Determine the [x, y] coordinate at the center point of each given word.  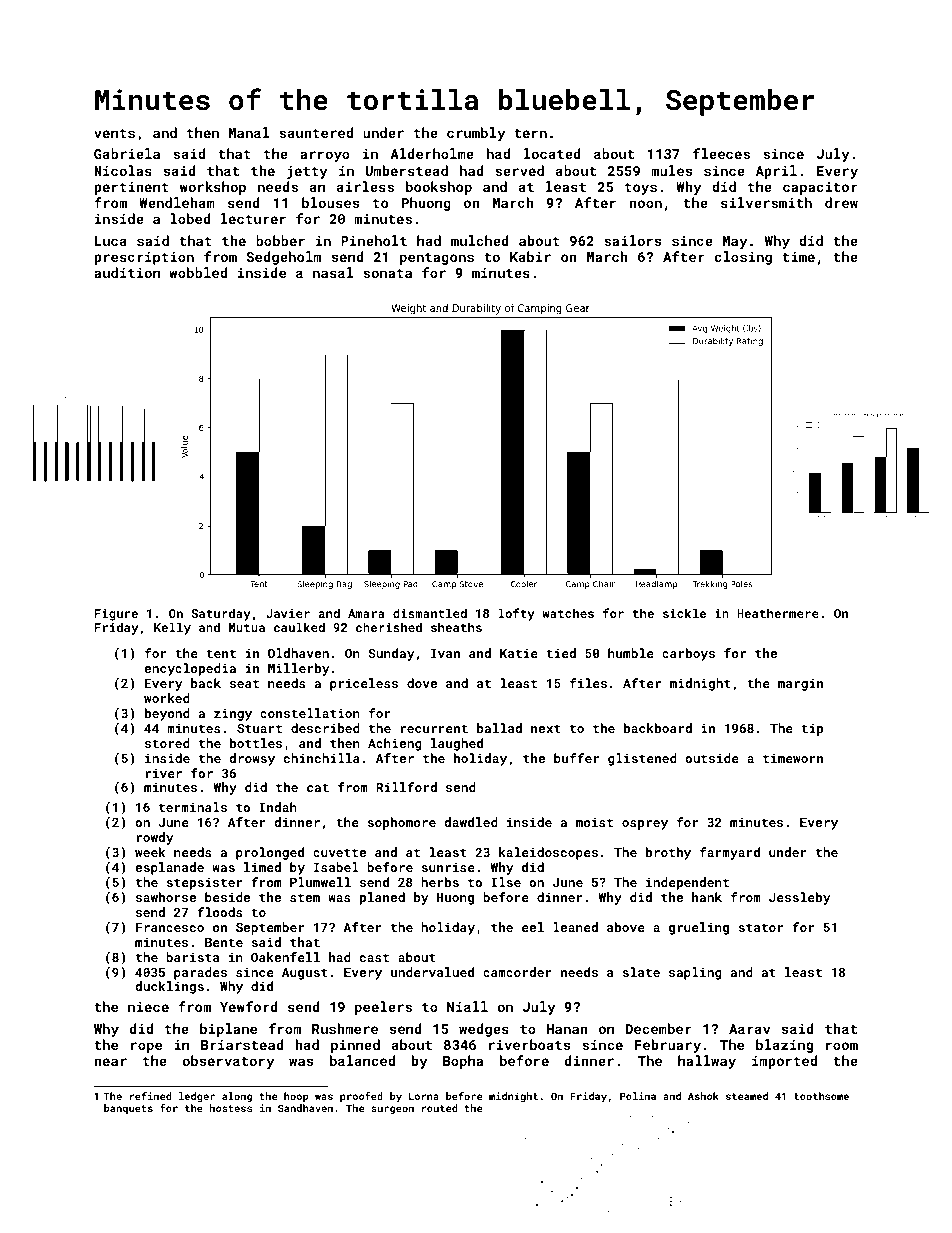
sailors [632, 240]
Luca [111, 241]
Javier [288, 613]
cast [374, 957]
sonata [387, 273]
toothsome [821, 1096]
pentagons [437, 259]
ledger [197, 1097]
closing [743, 258]
